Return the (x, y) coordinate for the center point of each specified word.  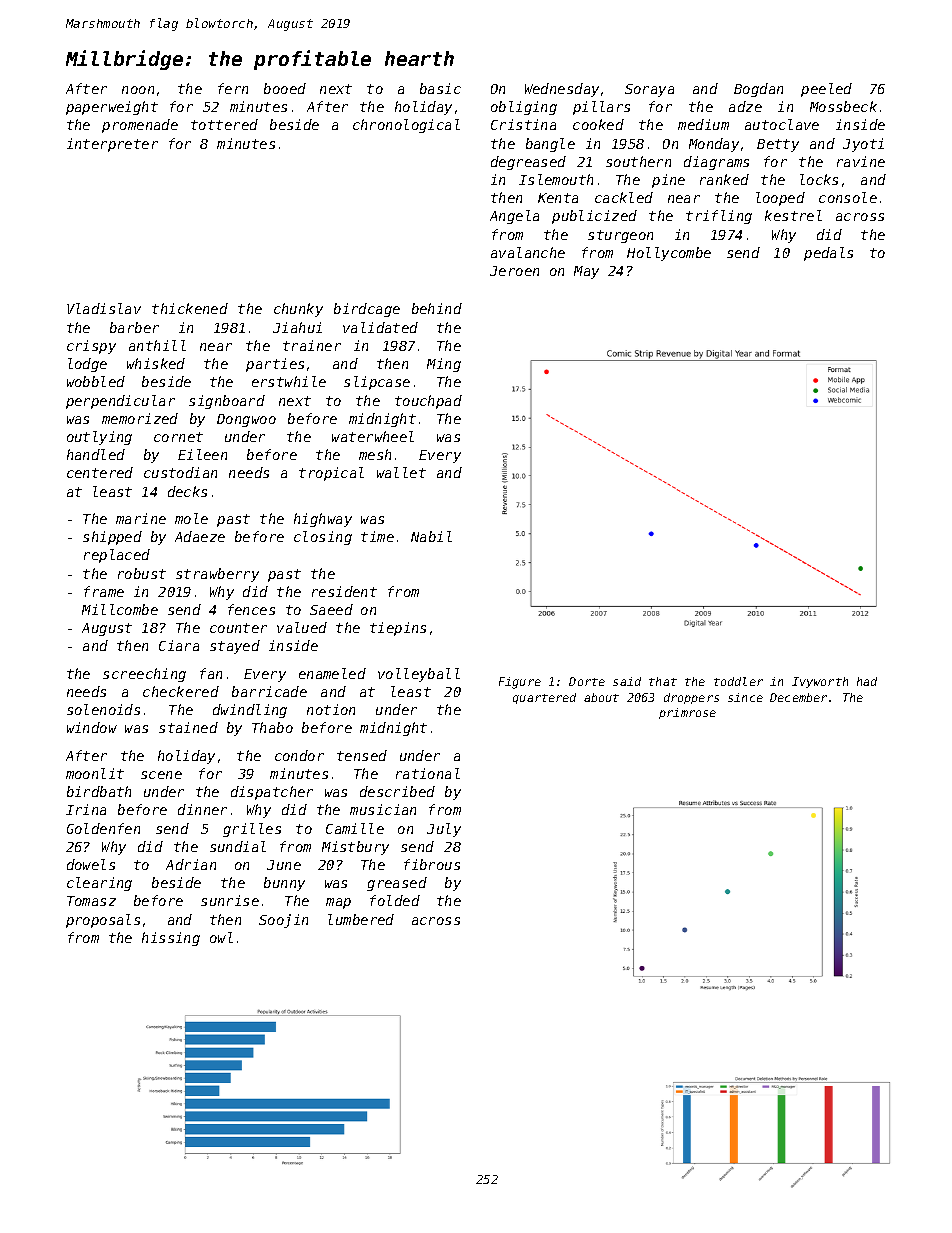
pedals (828, 254)
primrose (687, 713)
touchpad (428, 402)
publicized (594, 217)
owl (221, 937)
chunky (298, 310)
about (601, 697)
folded (395, 900)
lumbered (361, 919)
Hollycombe (669, 254)
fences (251, 609)
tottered (224, 124)
